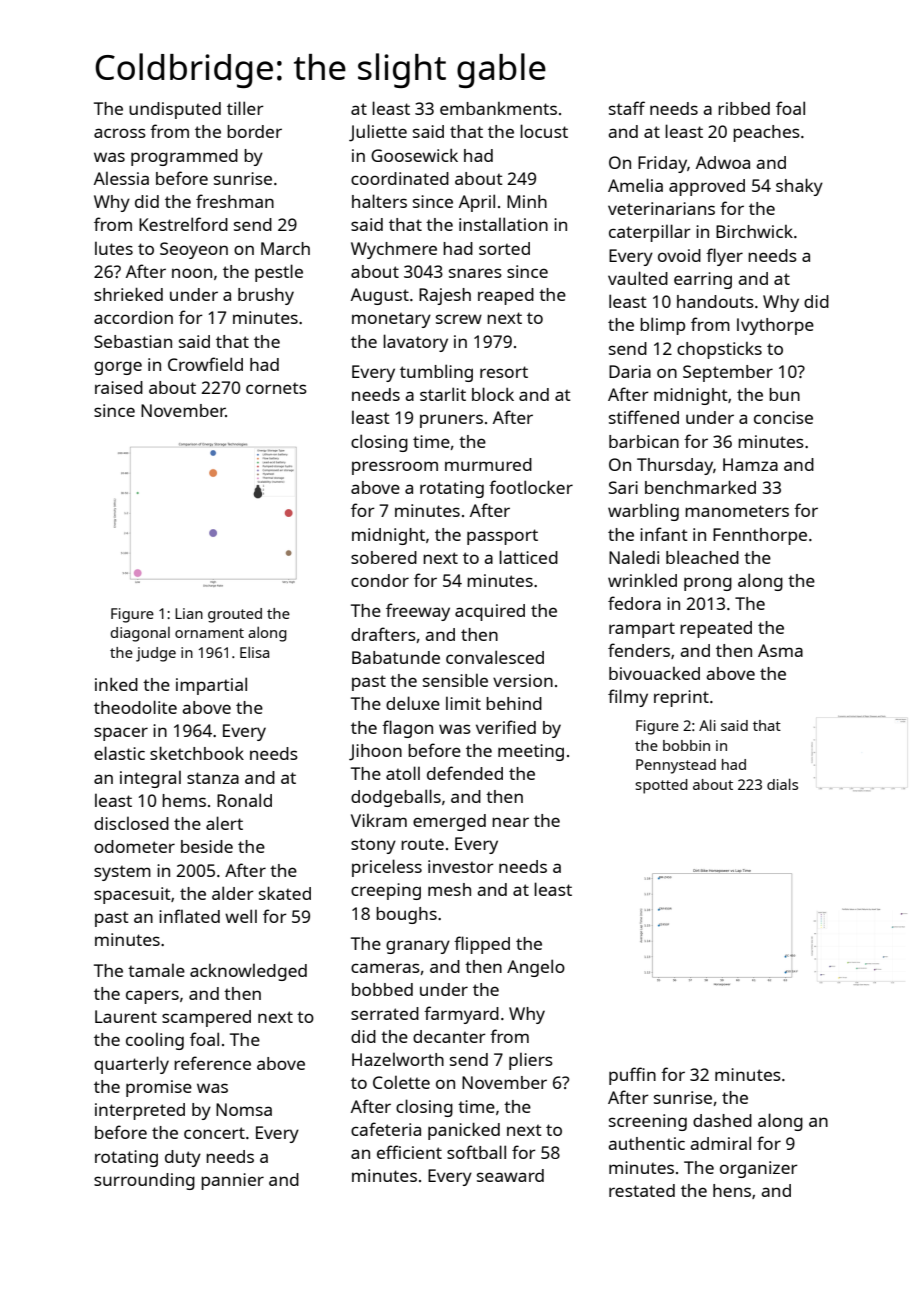 The height and width of the screenshot is (1308, 924). Describe the element at coordinates (396, 657) in the screenshot. I see `Babatunde` at that location.
